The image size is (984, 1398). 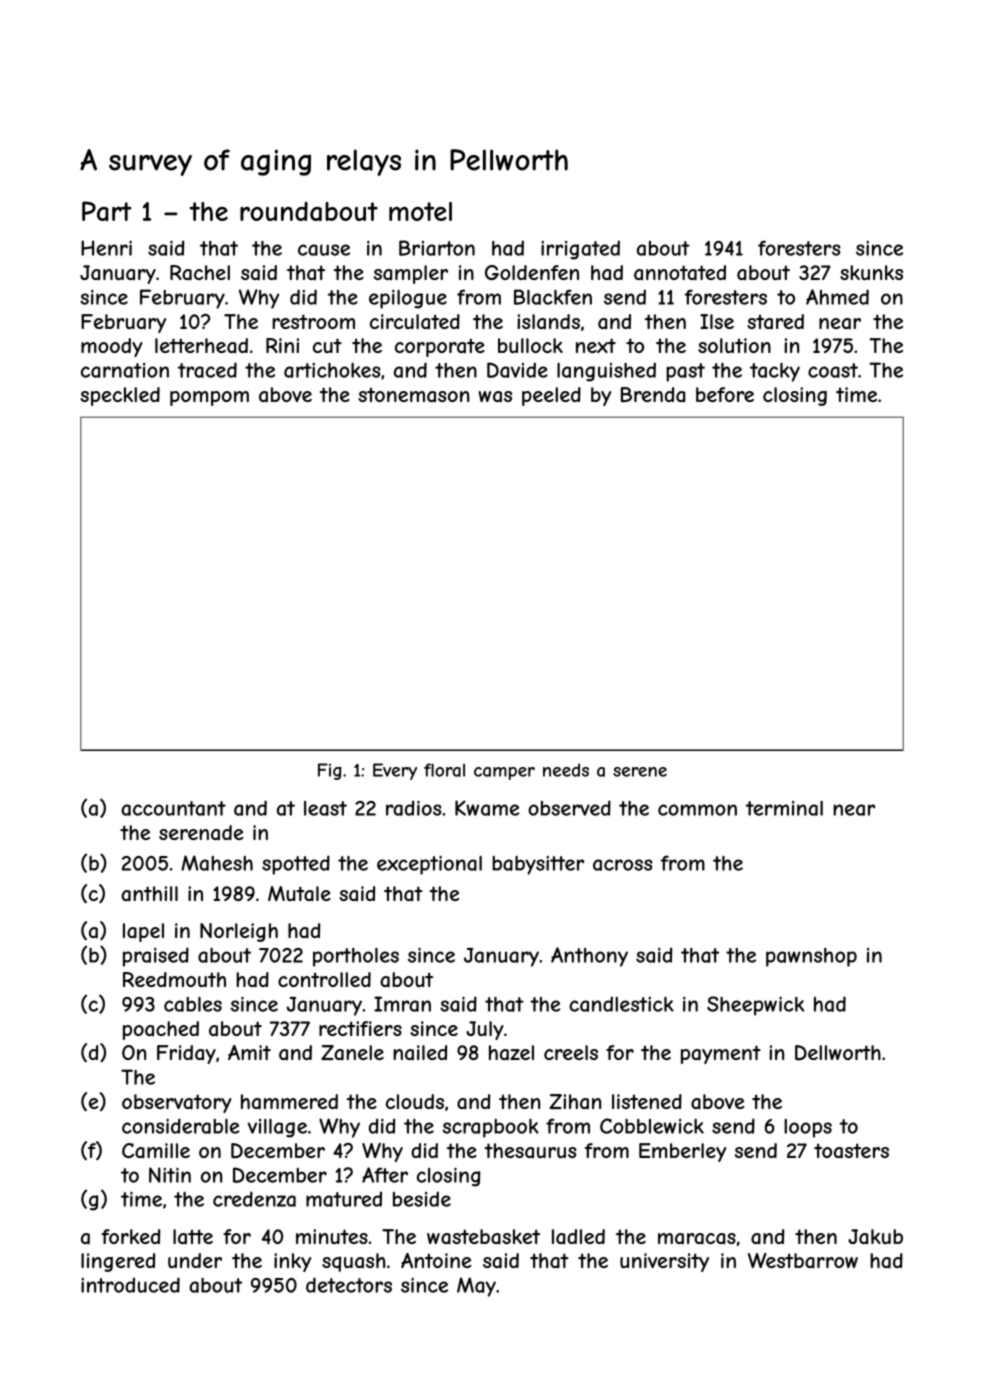 I want to click on introduced, so click(x=130, y=1285).
